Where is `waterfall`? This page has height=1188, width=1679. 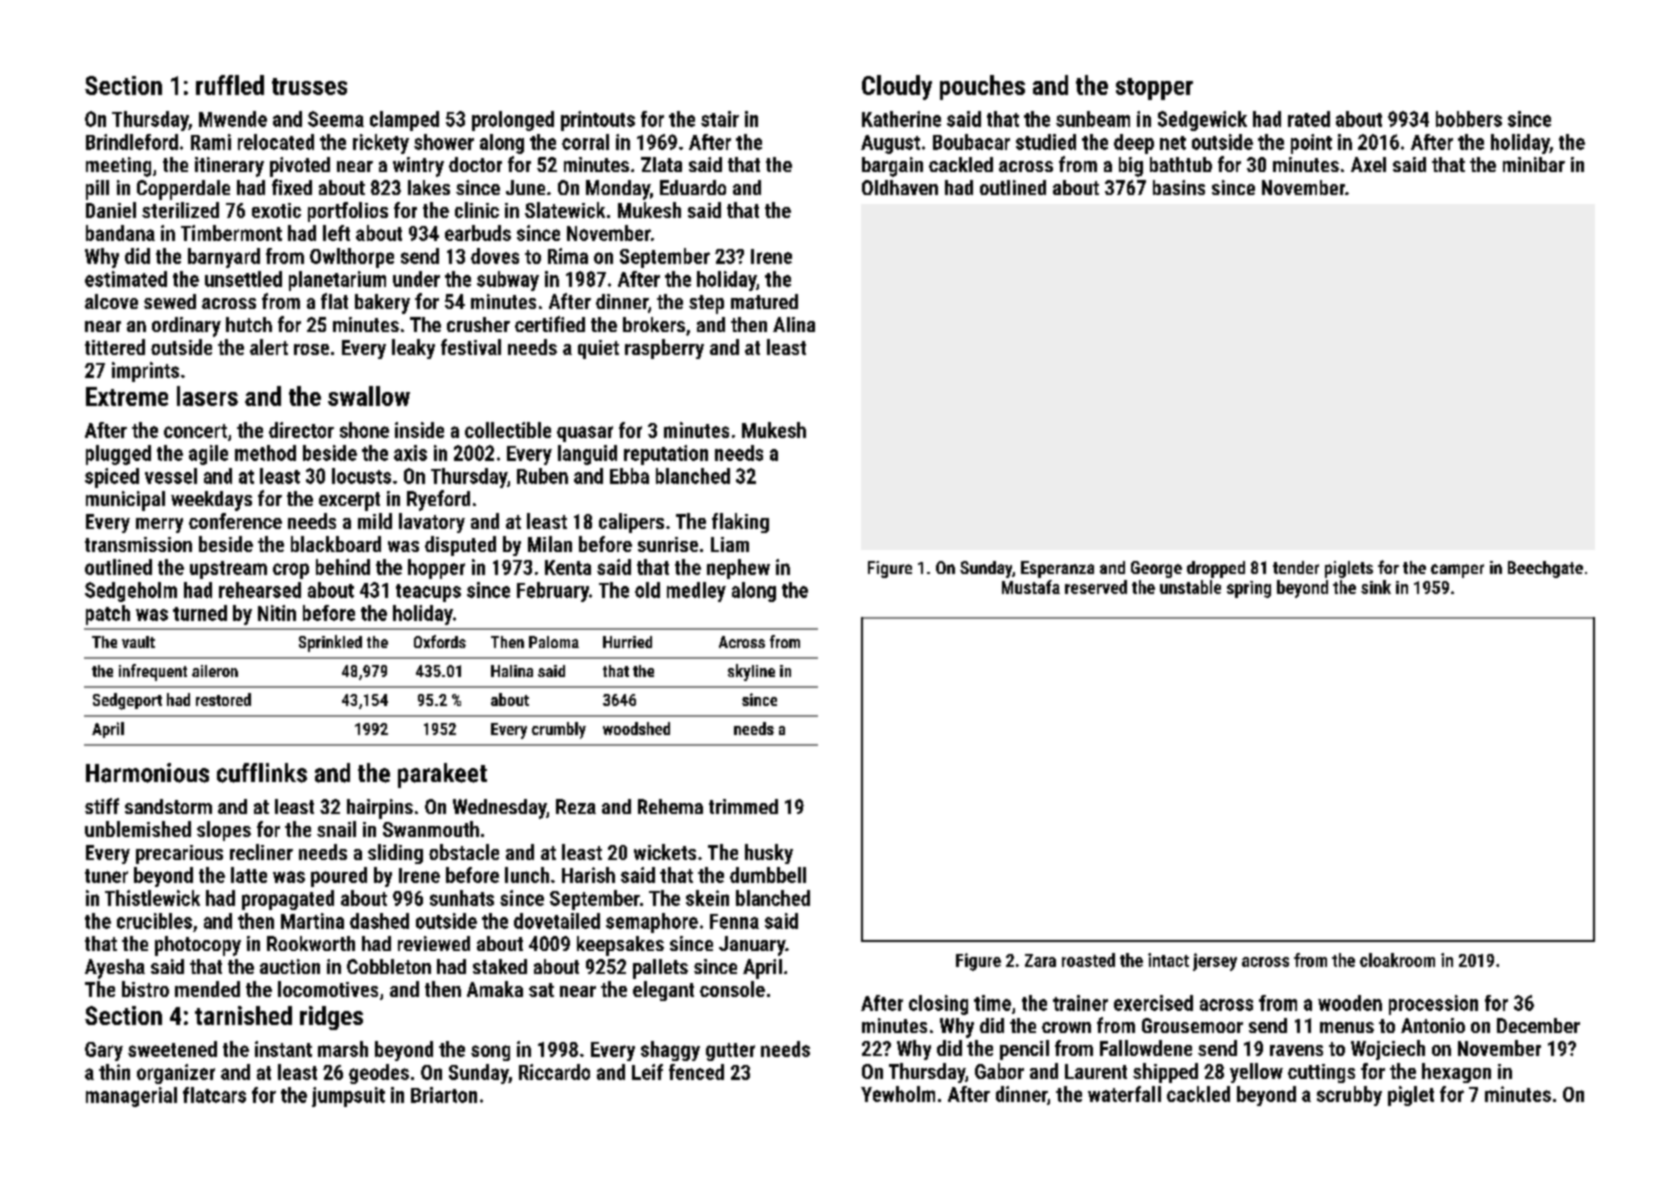
waterfall is located at coordinates (1124, 1094).
